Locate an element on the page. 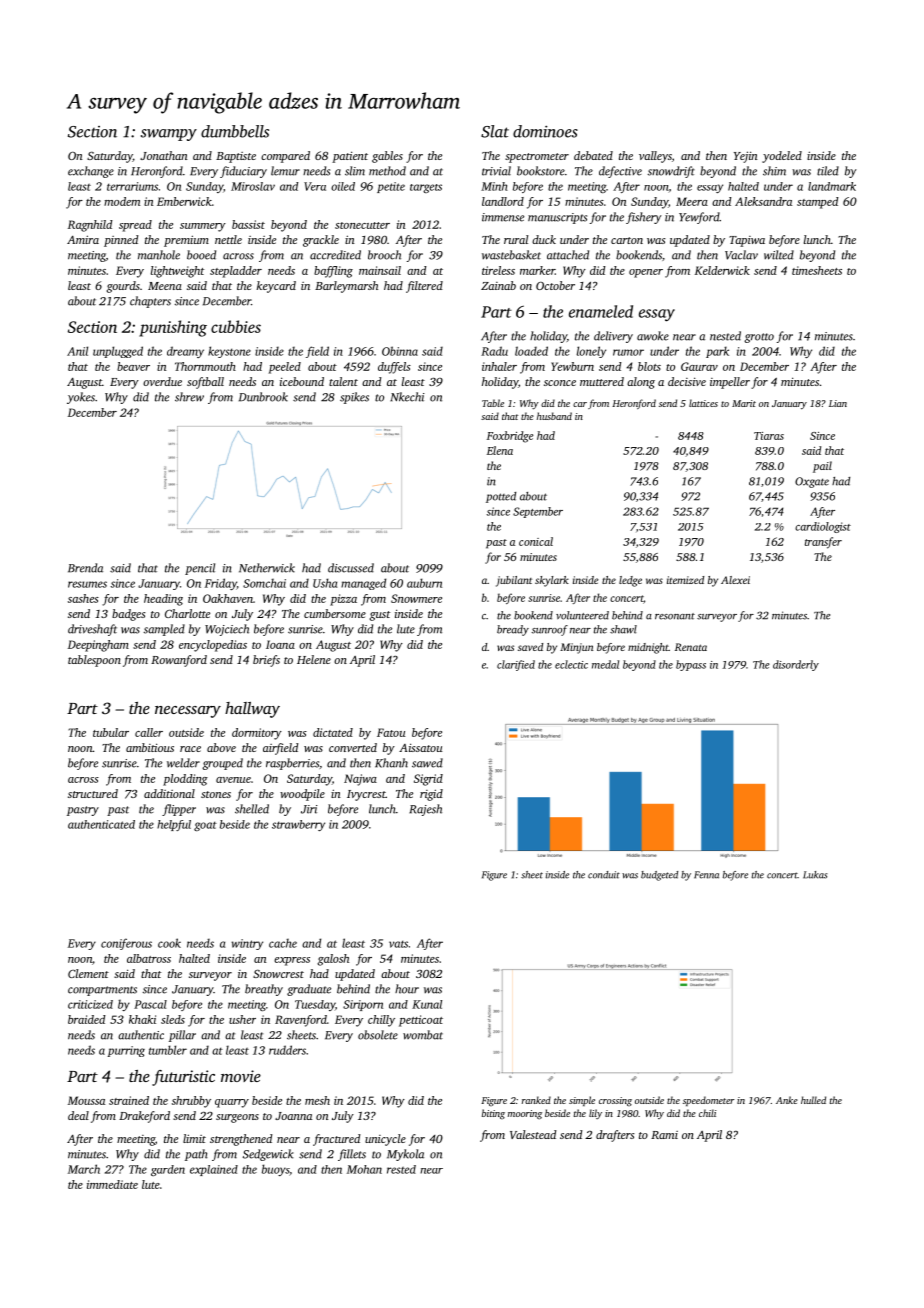  mooring is located at coordinates (525, 1115).
